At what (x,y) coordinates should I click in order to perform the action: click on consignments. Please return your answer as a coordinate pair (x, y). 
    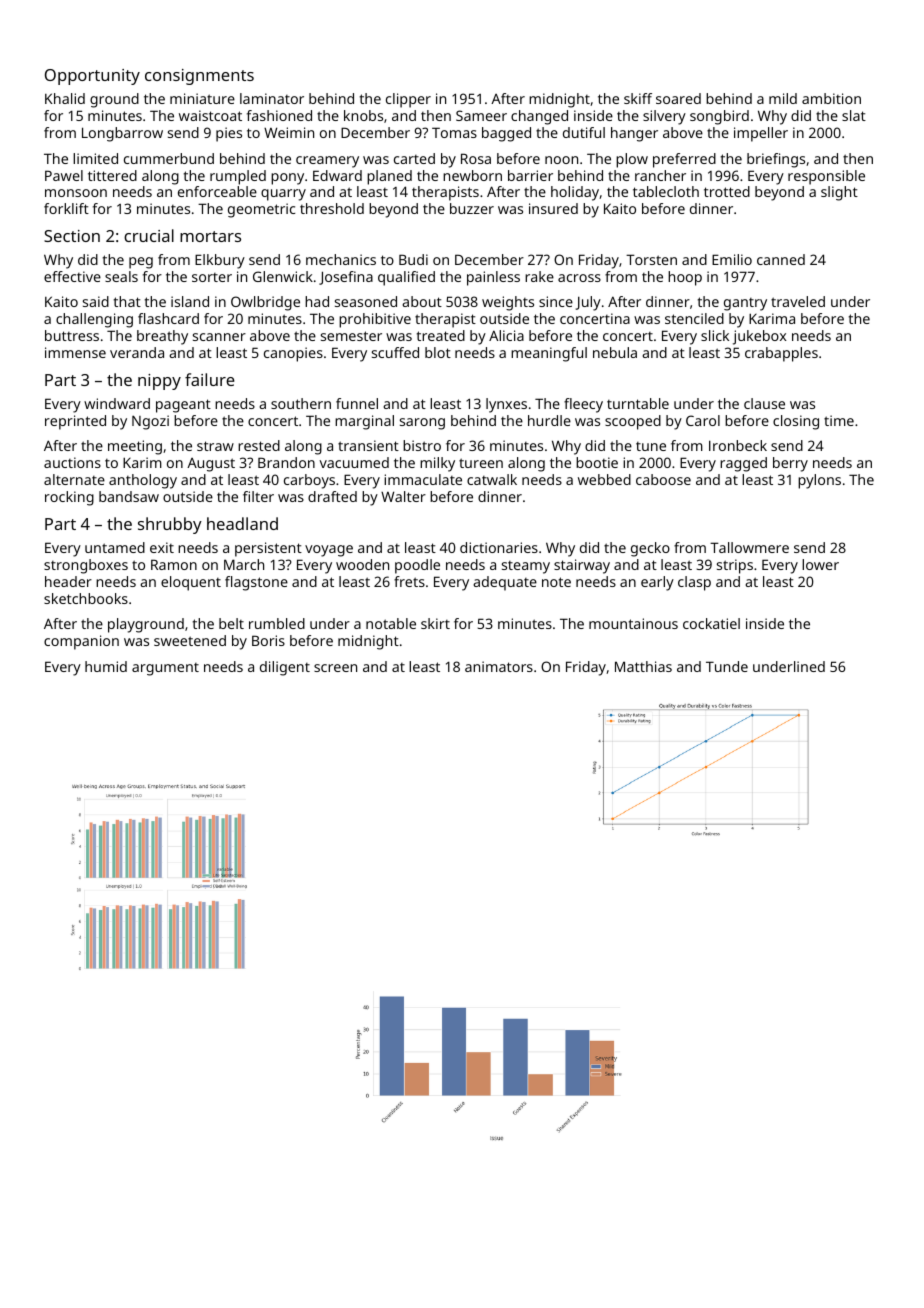
    Looking at the image, I should click on (199, 77).
